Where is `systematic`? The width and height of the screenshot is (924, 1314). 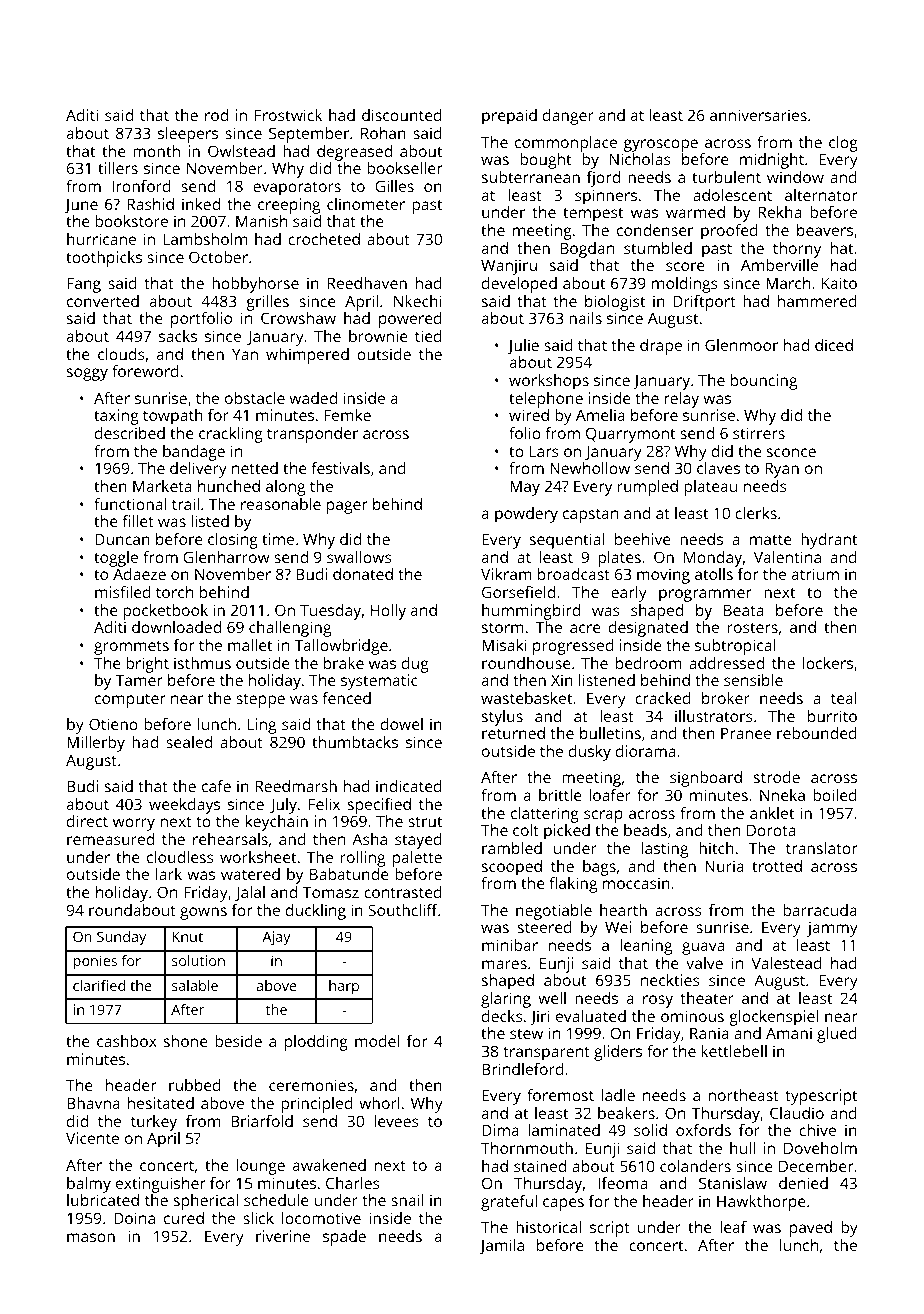
systematic is located at coordinates (379, 682).
